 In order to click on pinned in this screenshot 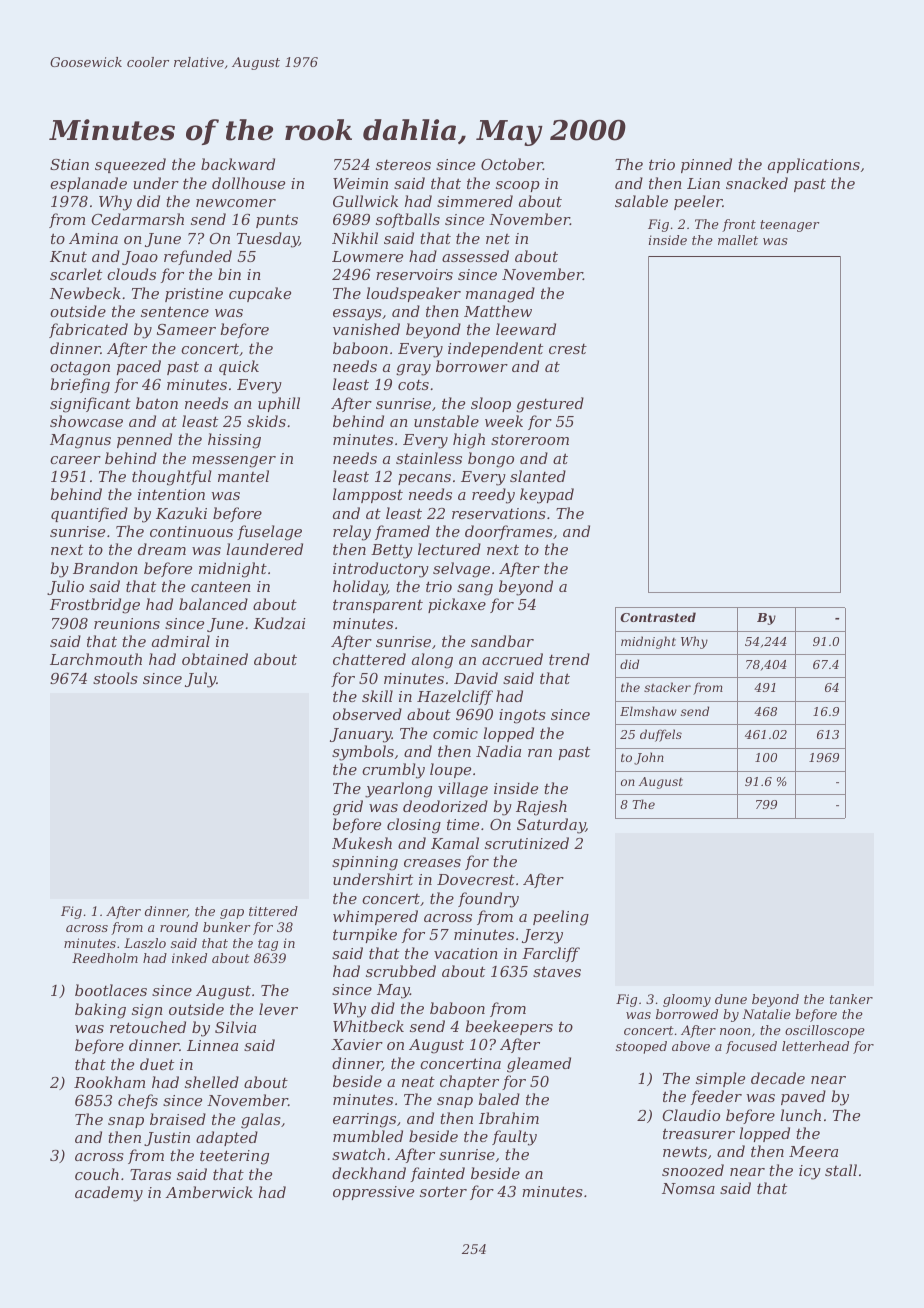, I will do `click(706, 165)`.
